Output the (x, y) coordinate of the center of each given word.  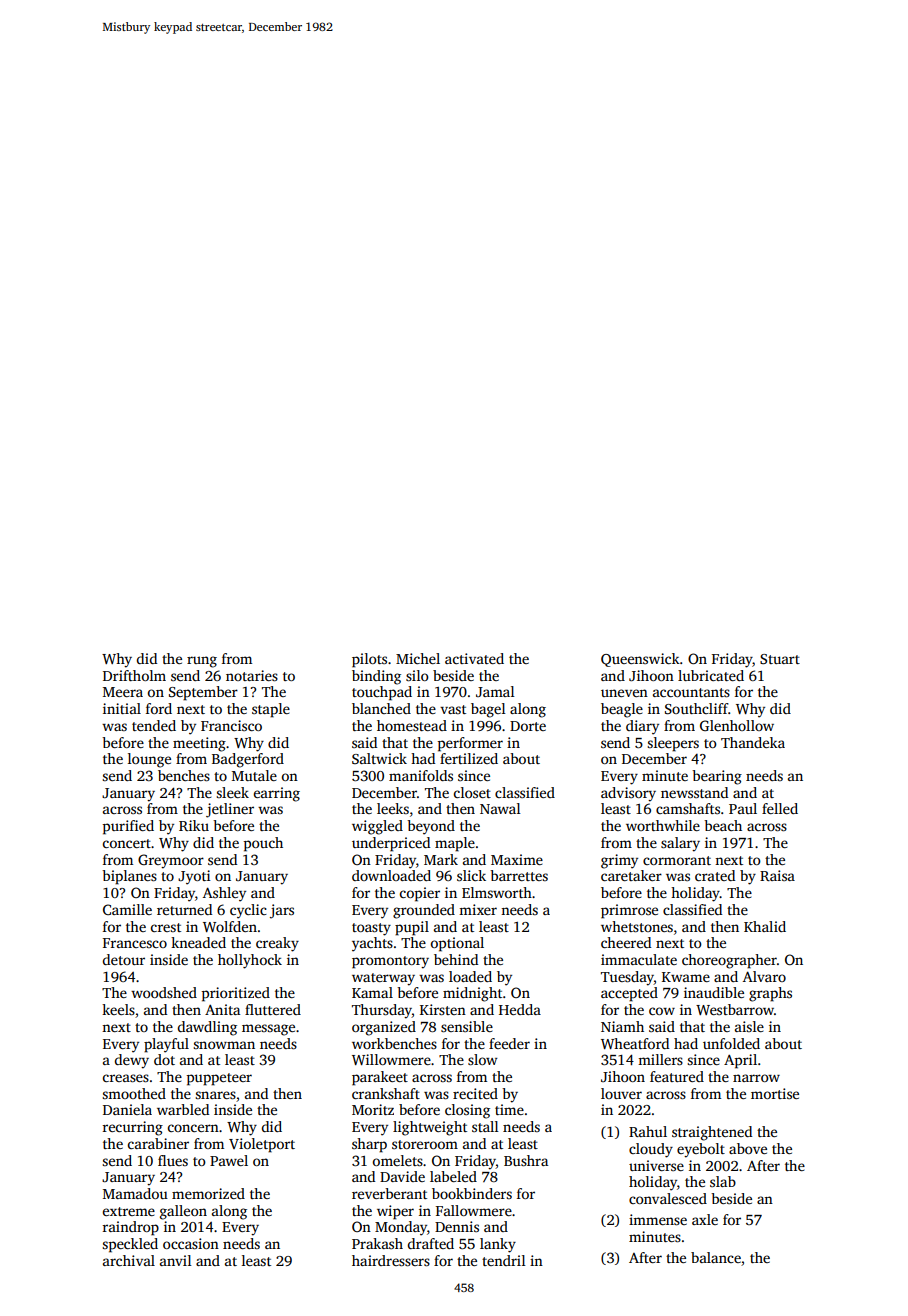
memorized (208, 1193)
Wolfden (230, 926)
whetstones (637, 926)
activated (474, 658)
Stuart (780, 659)
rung (202, 662)
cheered (626, 942)
